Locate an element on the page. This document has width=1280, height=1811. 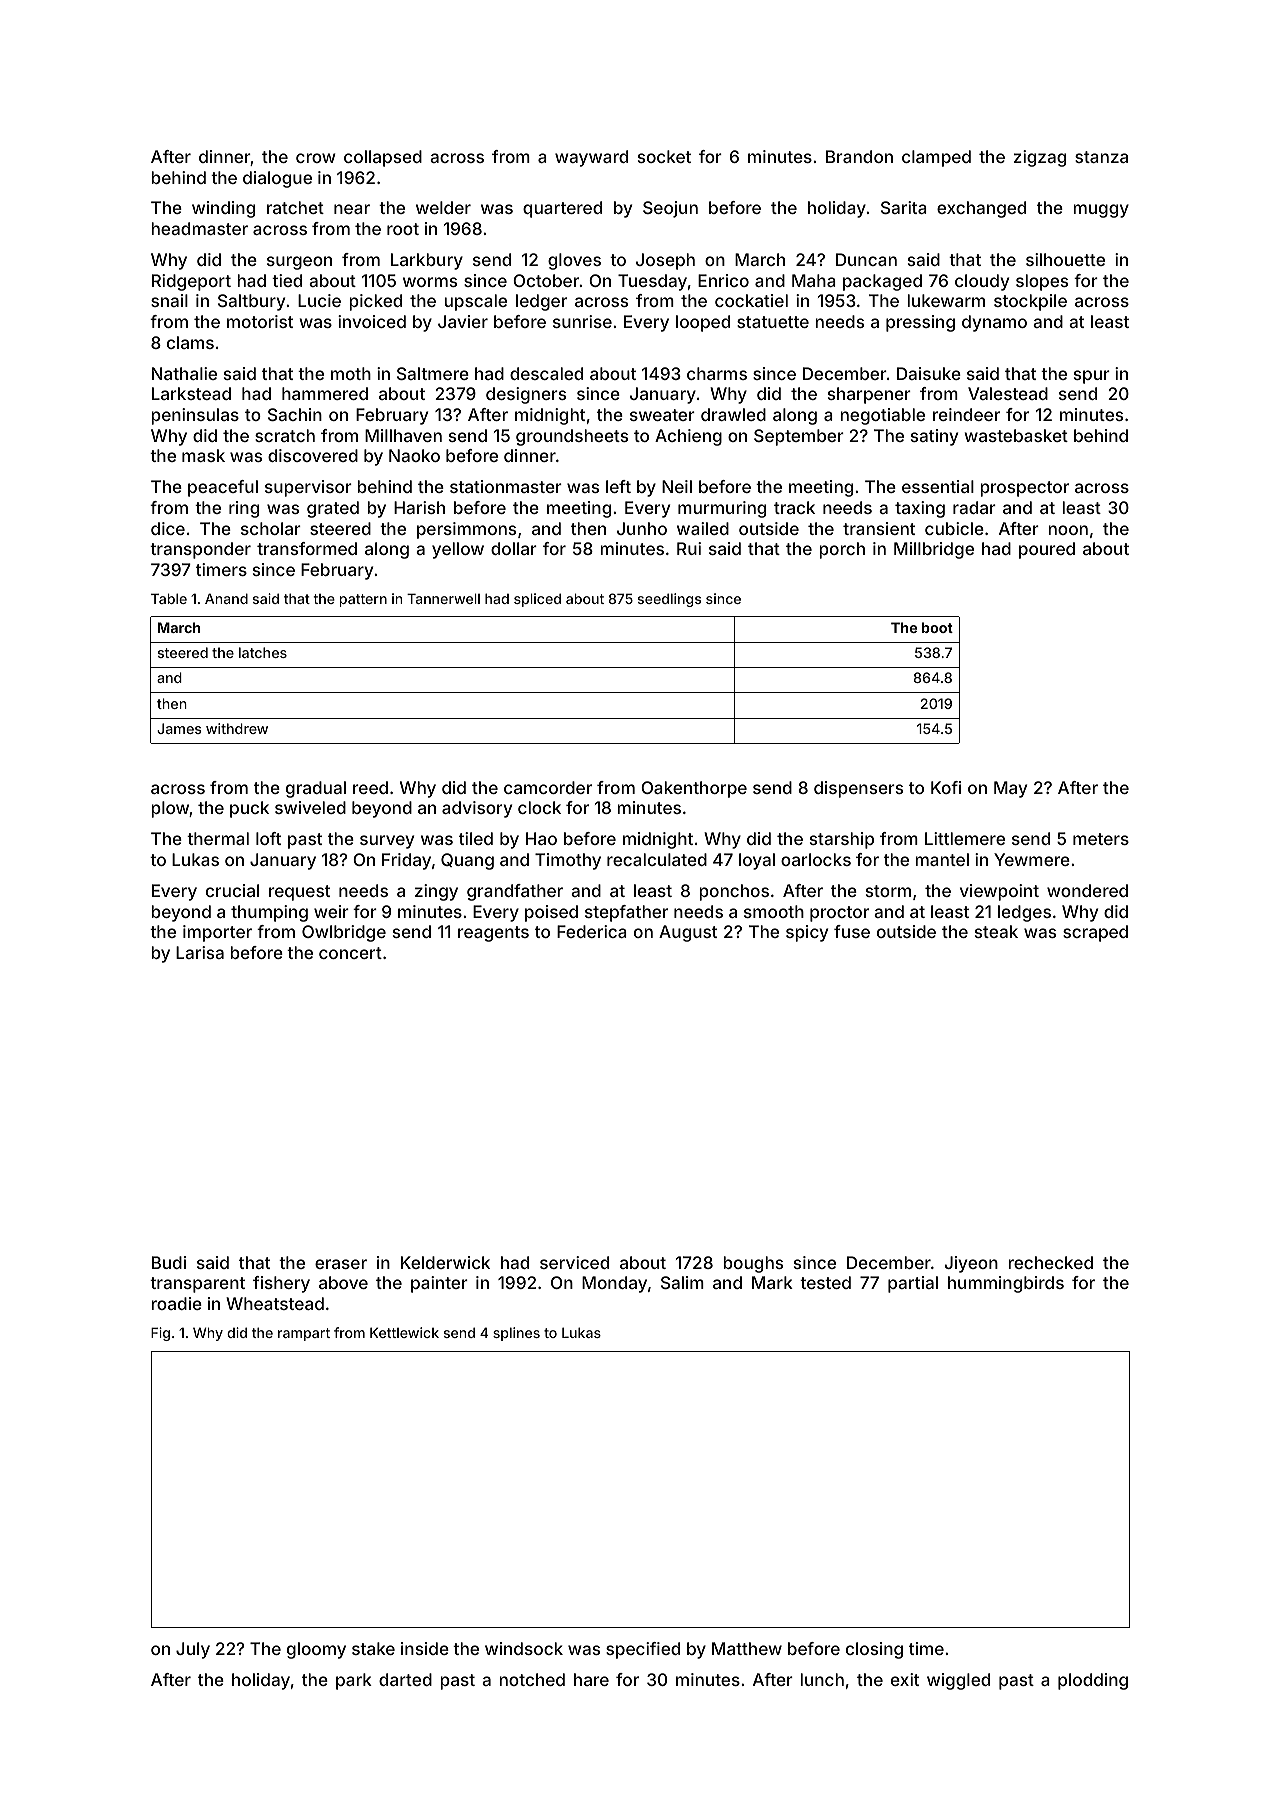
puck is located at coordinates (249, 809).
